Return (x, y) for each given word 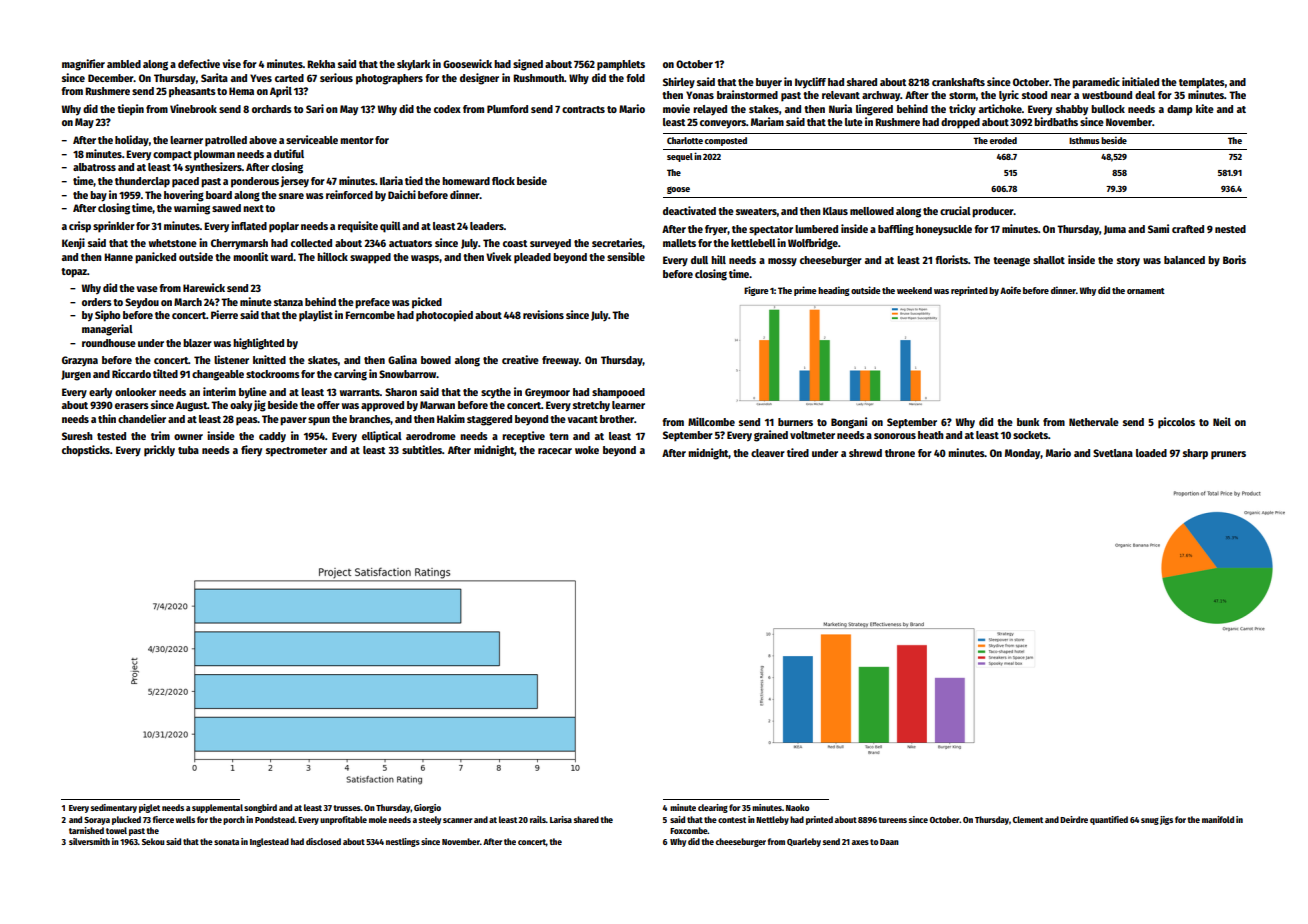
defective (199, 63)
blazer (197, 343)
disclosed (323, 841)
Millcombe (711, 421)
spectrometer (296, 452)
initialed (1140, 81)
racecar (555, 451)
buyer (769, 83)
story (1128, 262)
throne (900, 453)
